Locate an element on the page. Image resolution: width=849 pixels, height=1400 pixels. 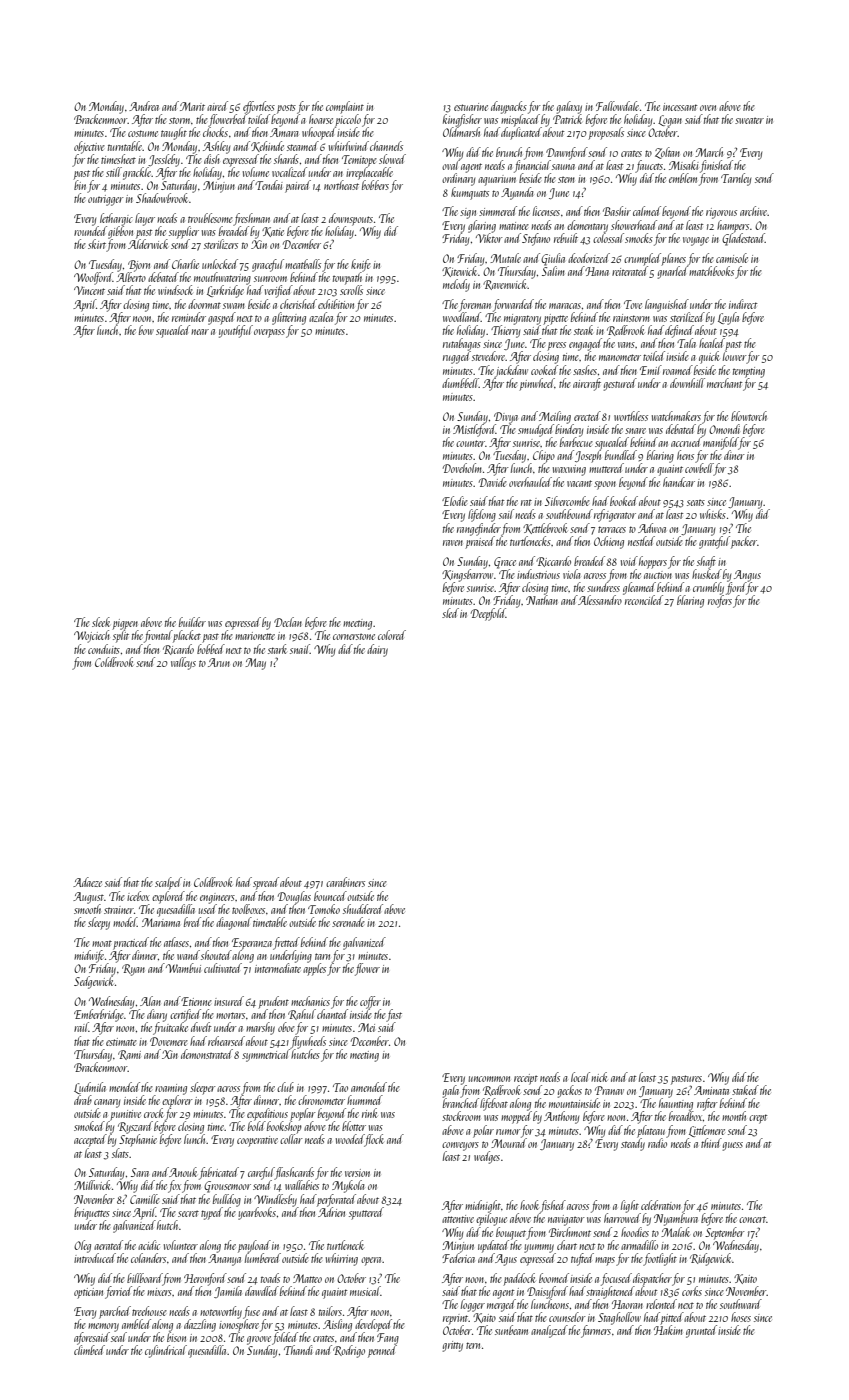
local is located at coordinates (580, 1077).
